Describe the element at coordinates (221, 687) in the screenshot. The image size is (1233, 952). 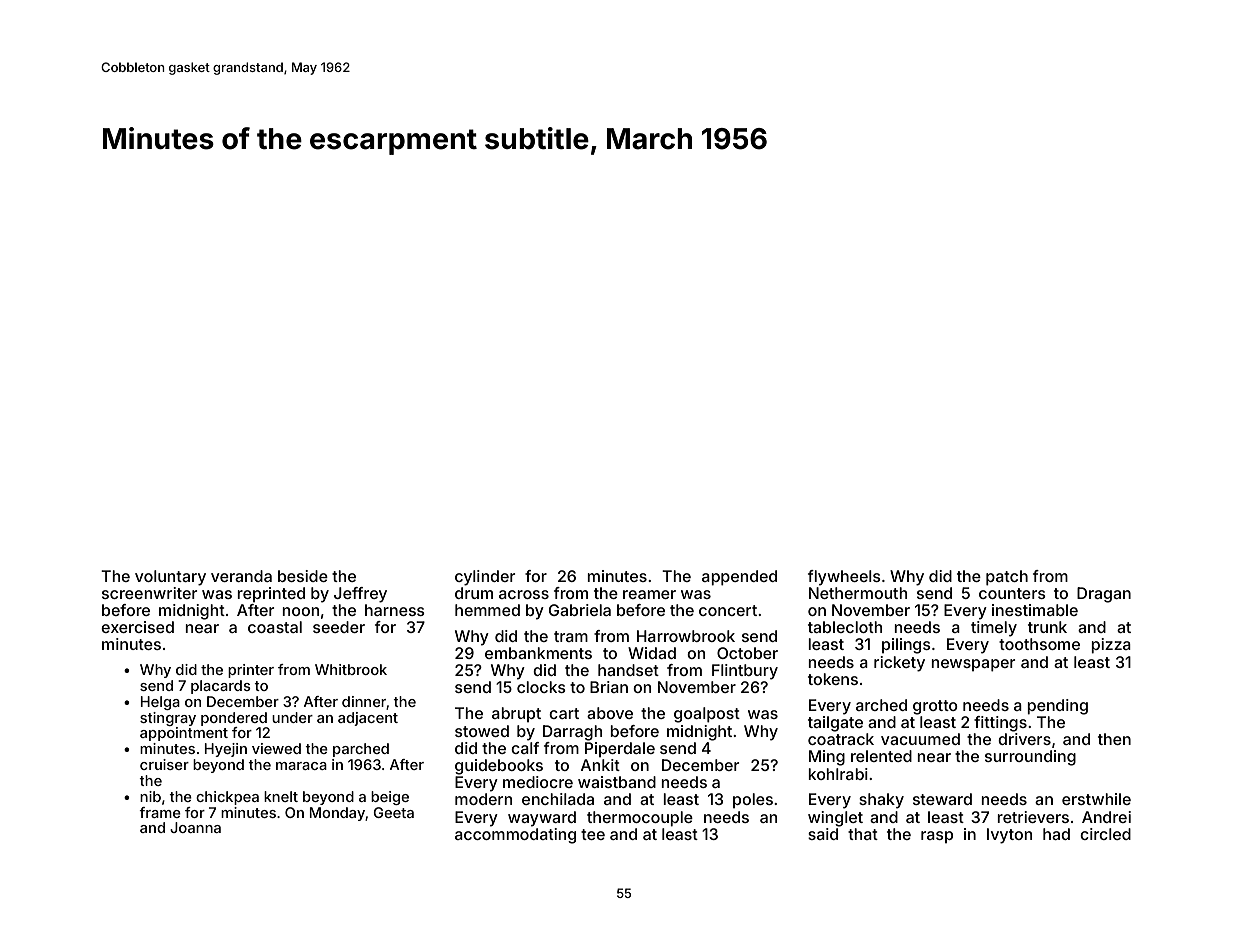
I see `placards` at that location.
